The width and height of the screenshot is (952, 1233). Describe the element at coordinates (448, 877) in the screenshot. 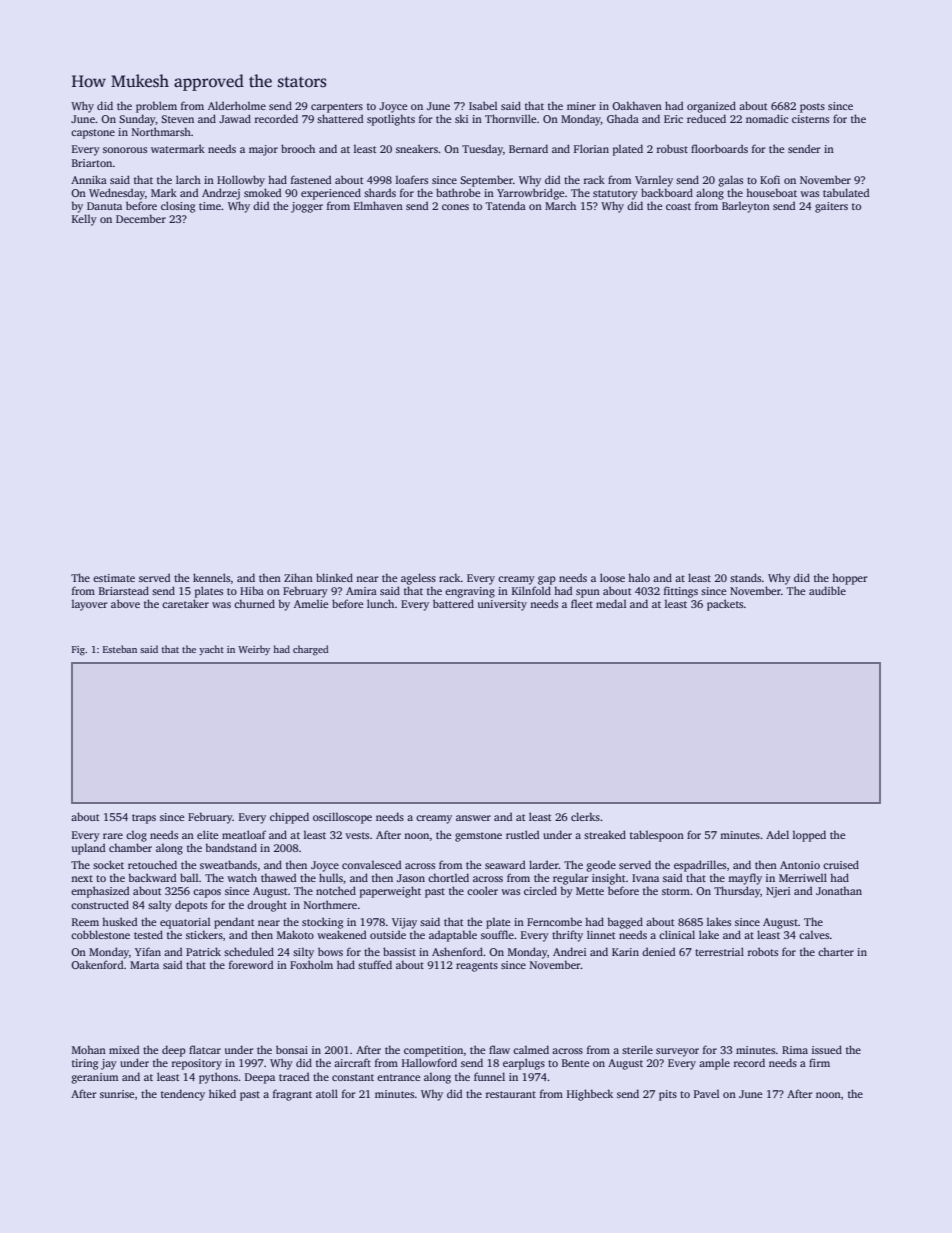

I see `chortled` at that location.
